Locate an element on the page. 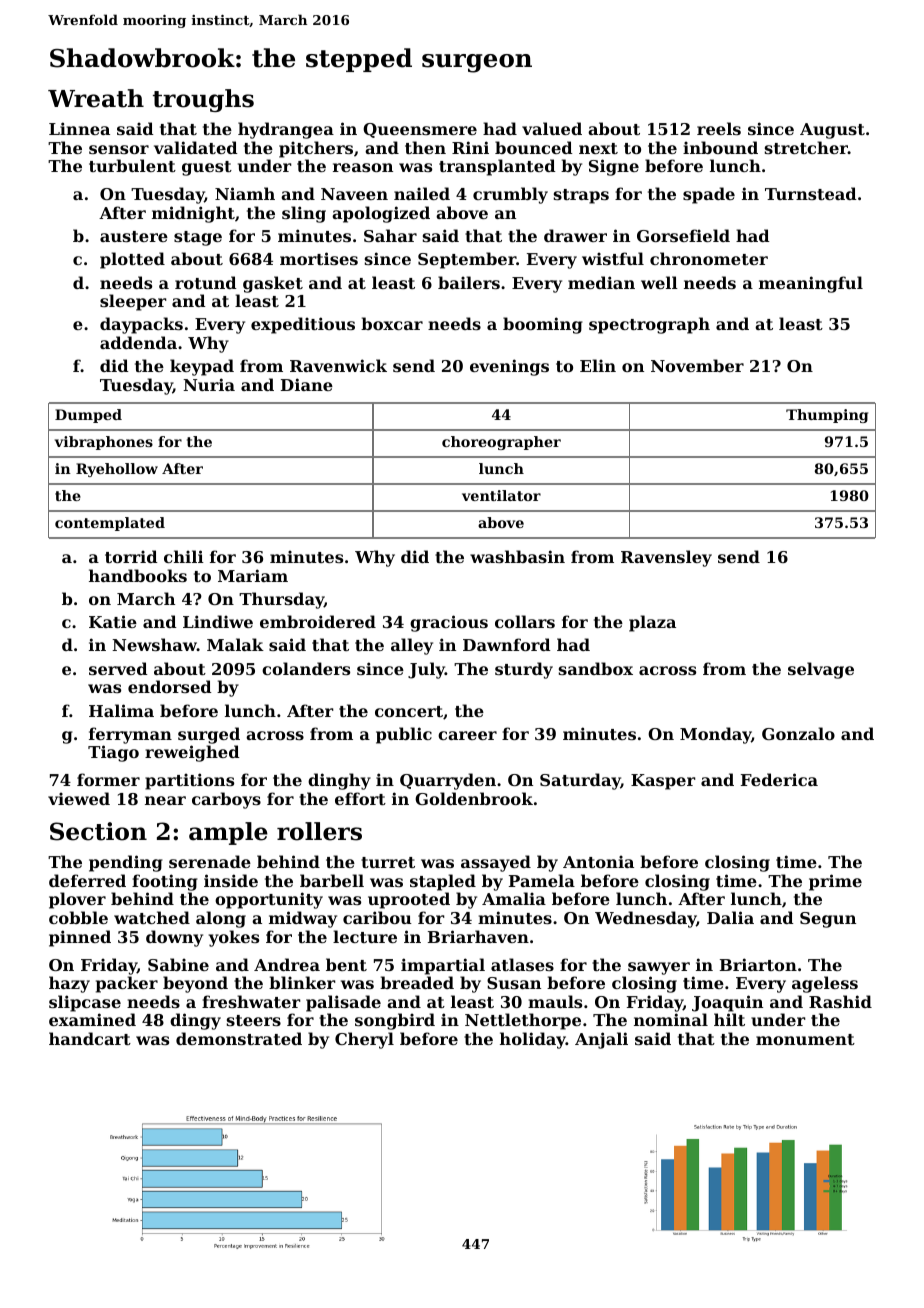  Wreath is located at coordinates (96, 98).
